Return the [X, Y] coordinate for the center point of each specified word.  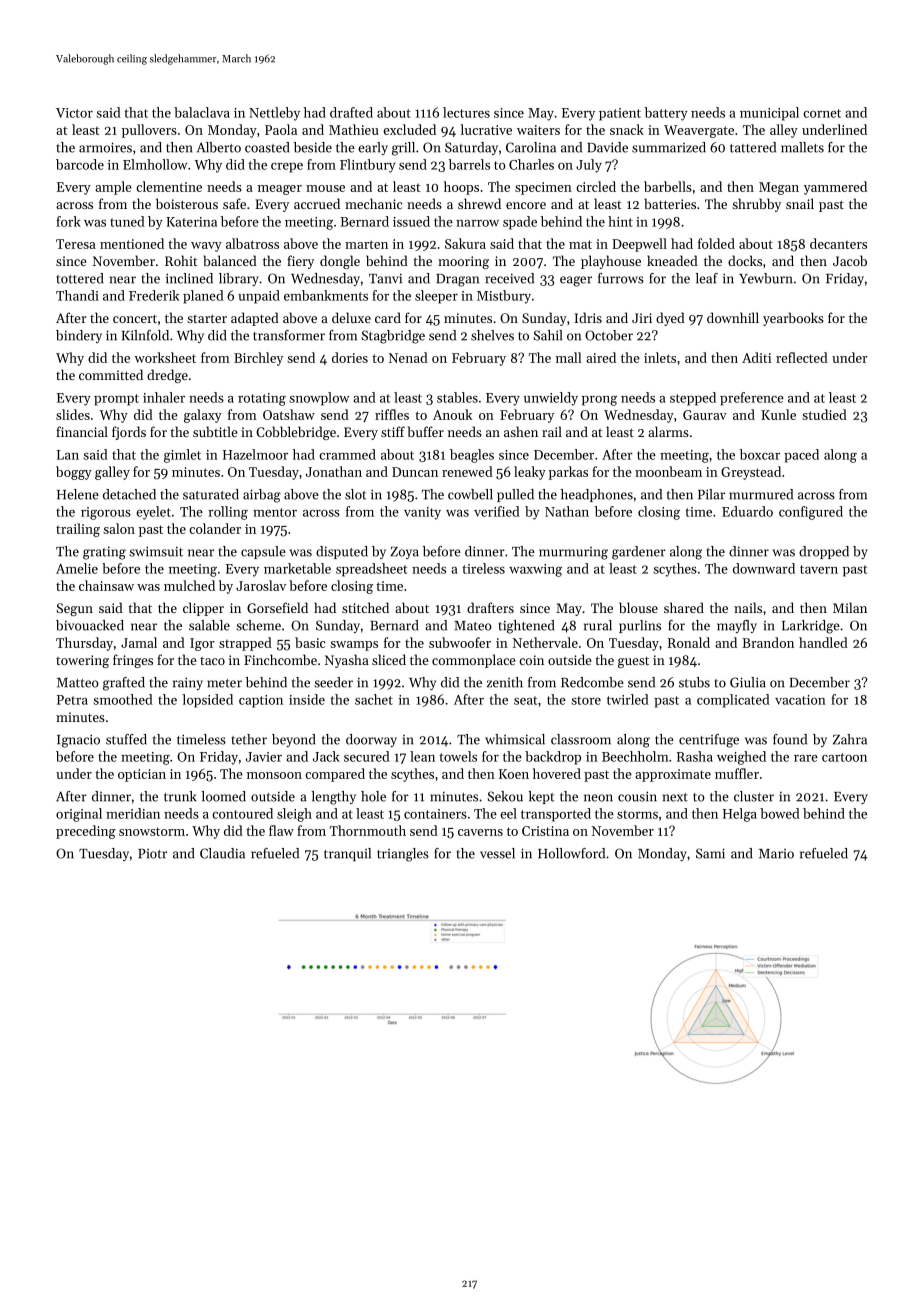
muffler [737, 773]
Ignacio [78, 741]
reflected [802, 357]
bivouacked [90, 625]
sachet [374, 699]
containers [435, 814]
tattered [753, 147]
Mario [776, 854]
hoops [461, 188]
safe [234, 203]
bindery [79, 336]
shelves [492, 335]
